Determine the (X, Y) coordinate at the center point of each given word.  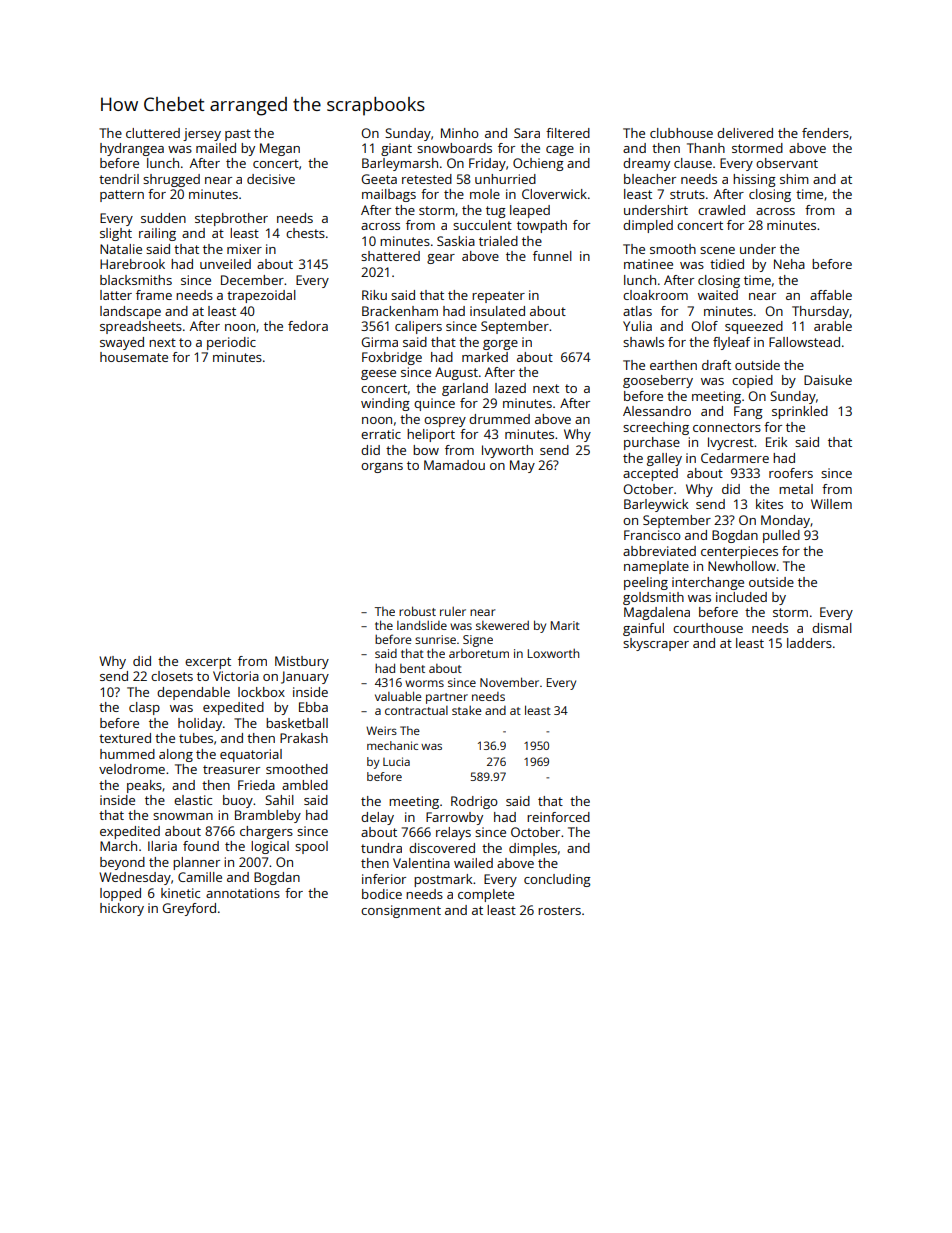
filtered (568, 133)
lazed (510, 388)
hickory (122, 909)
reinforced (558, 817)
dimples (533, 849)
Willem (831, 504)
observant (787, 163)
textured (125, 738)
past (238, 135)
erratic (381, 434)
